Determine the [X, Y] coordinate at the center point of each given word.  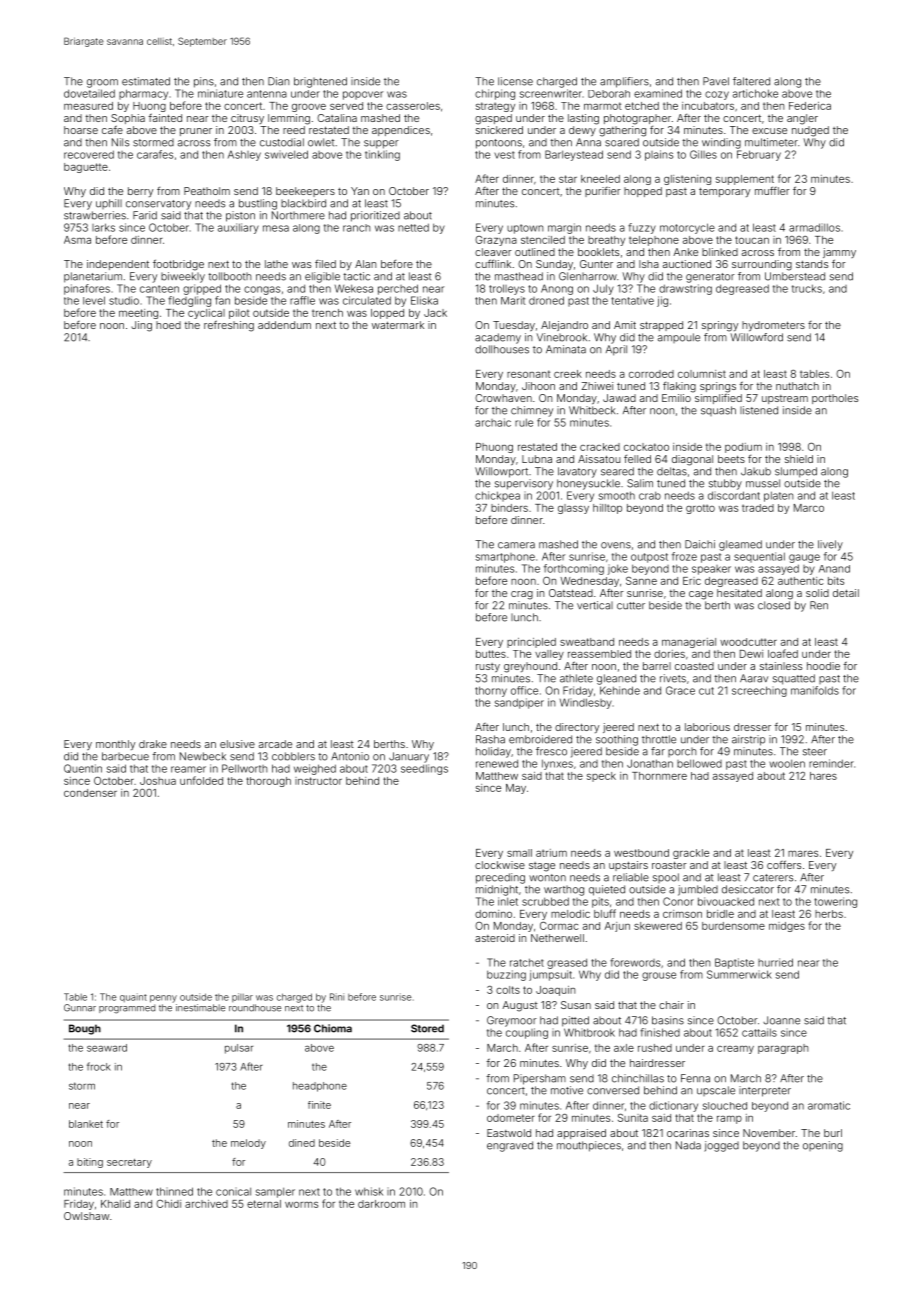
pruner [196, 132]
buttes [491, 654]
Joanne [781, 1020]
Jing [141, 326]
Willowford [757, 337]
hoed [168, 325]
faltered [751, 81]
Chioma [333, 1028]
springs [718, 387]
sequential [759, 557]
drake [153, 744]
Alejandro [564, 326]
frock [99, 1066]
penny [163, 999]
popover [363, 95]
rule [524, 422]
